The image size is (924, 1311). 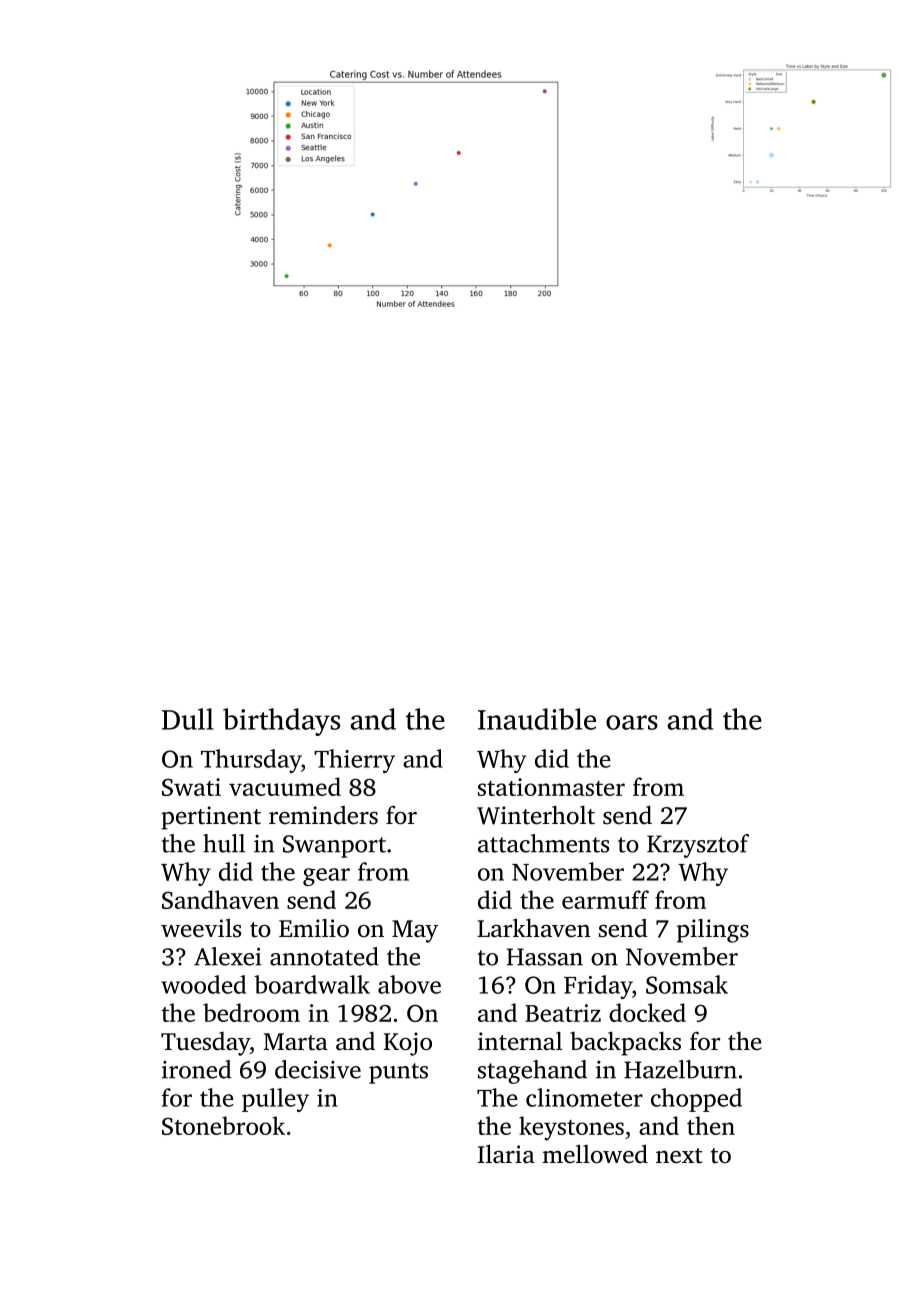 I want to click on birthdays, so click(x=281, y=722).
